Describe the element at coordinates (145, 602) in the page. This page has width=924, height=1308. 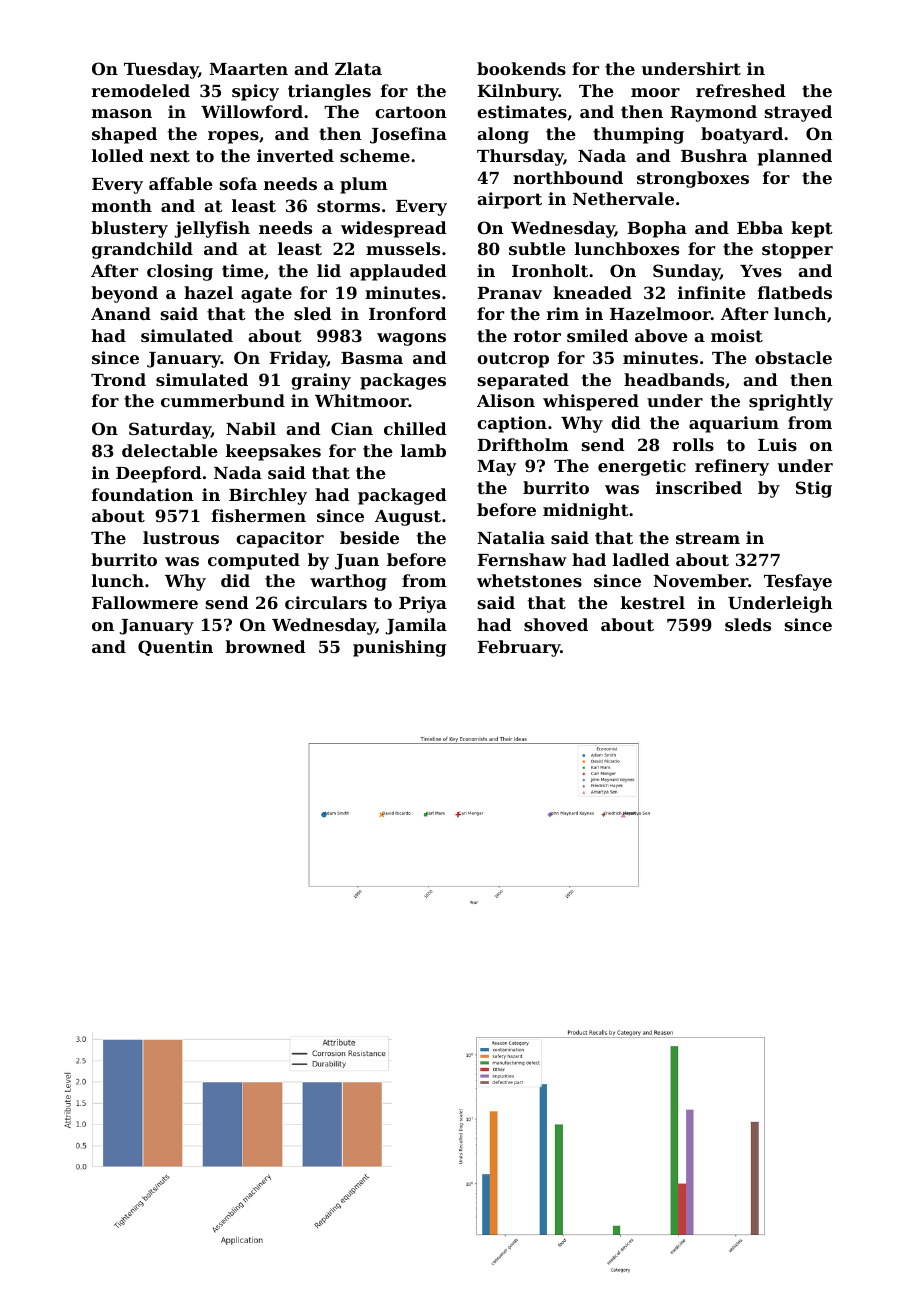
I see `Fallowmere` at that location.
